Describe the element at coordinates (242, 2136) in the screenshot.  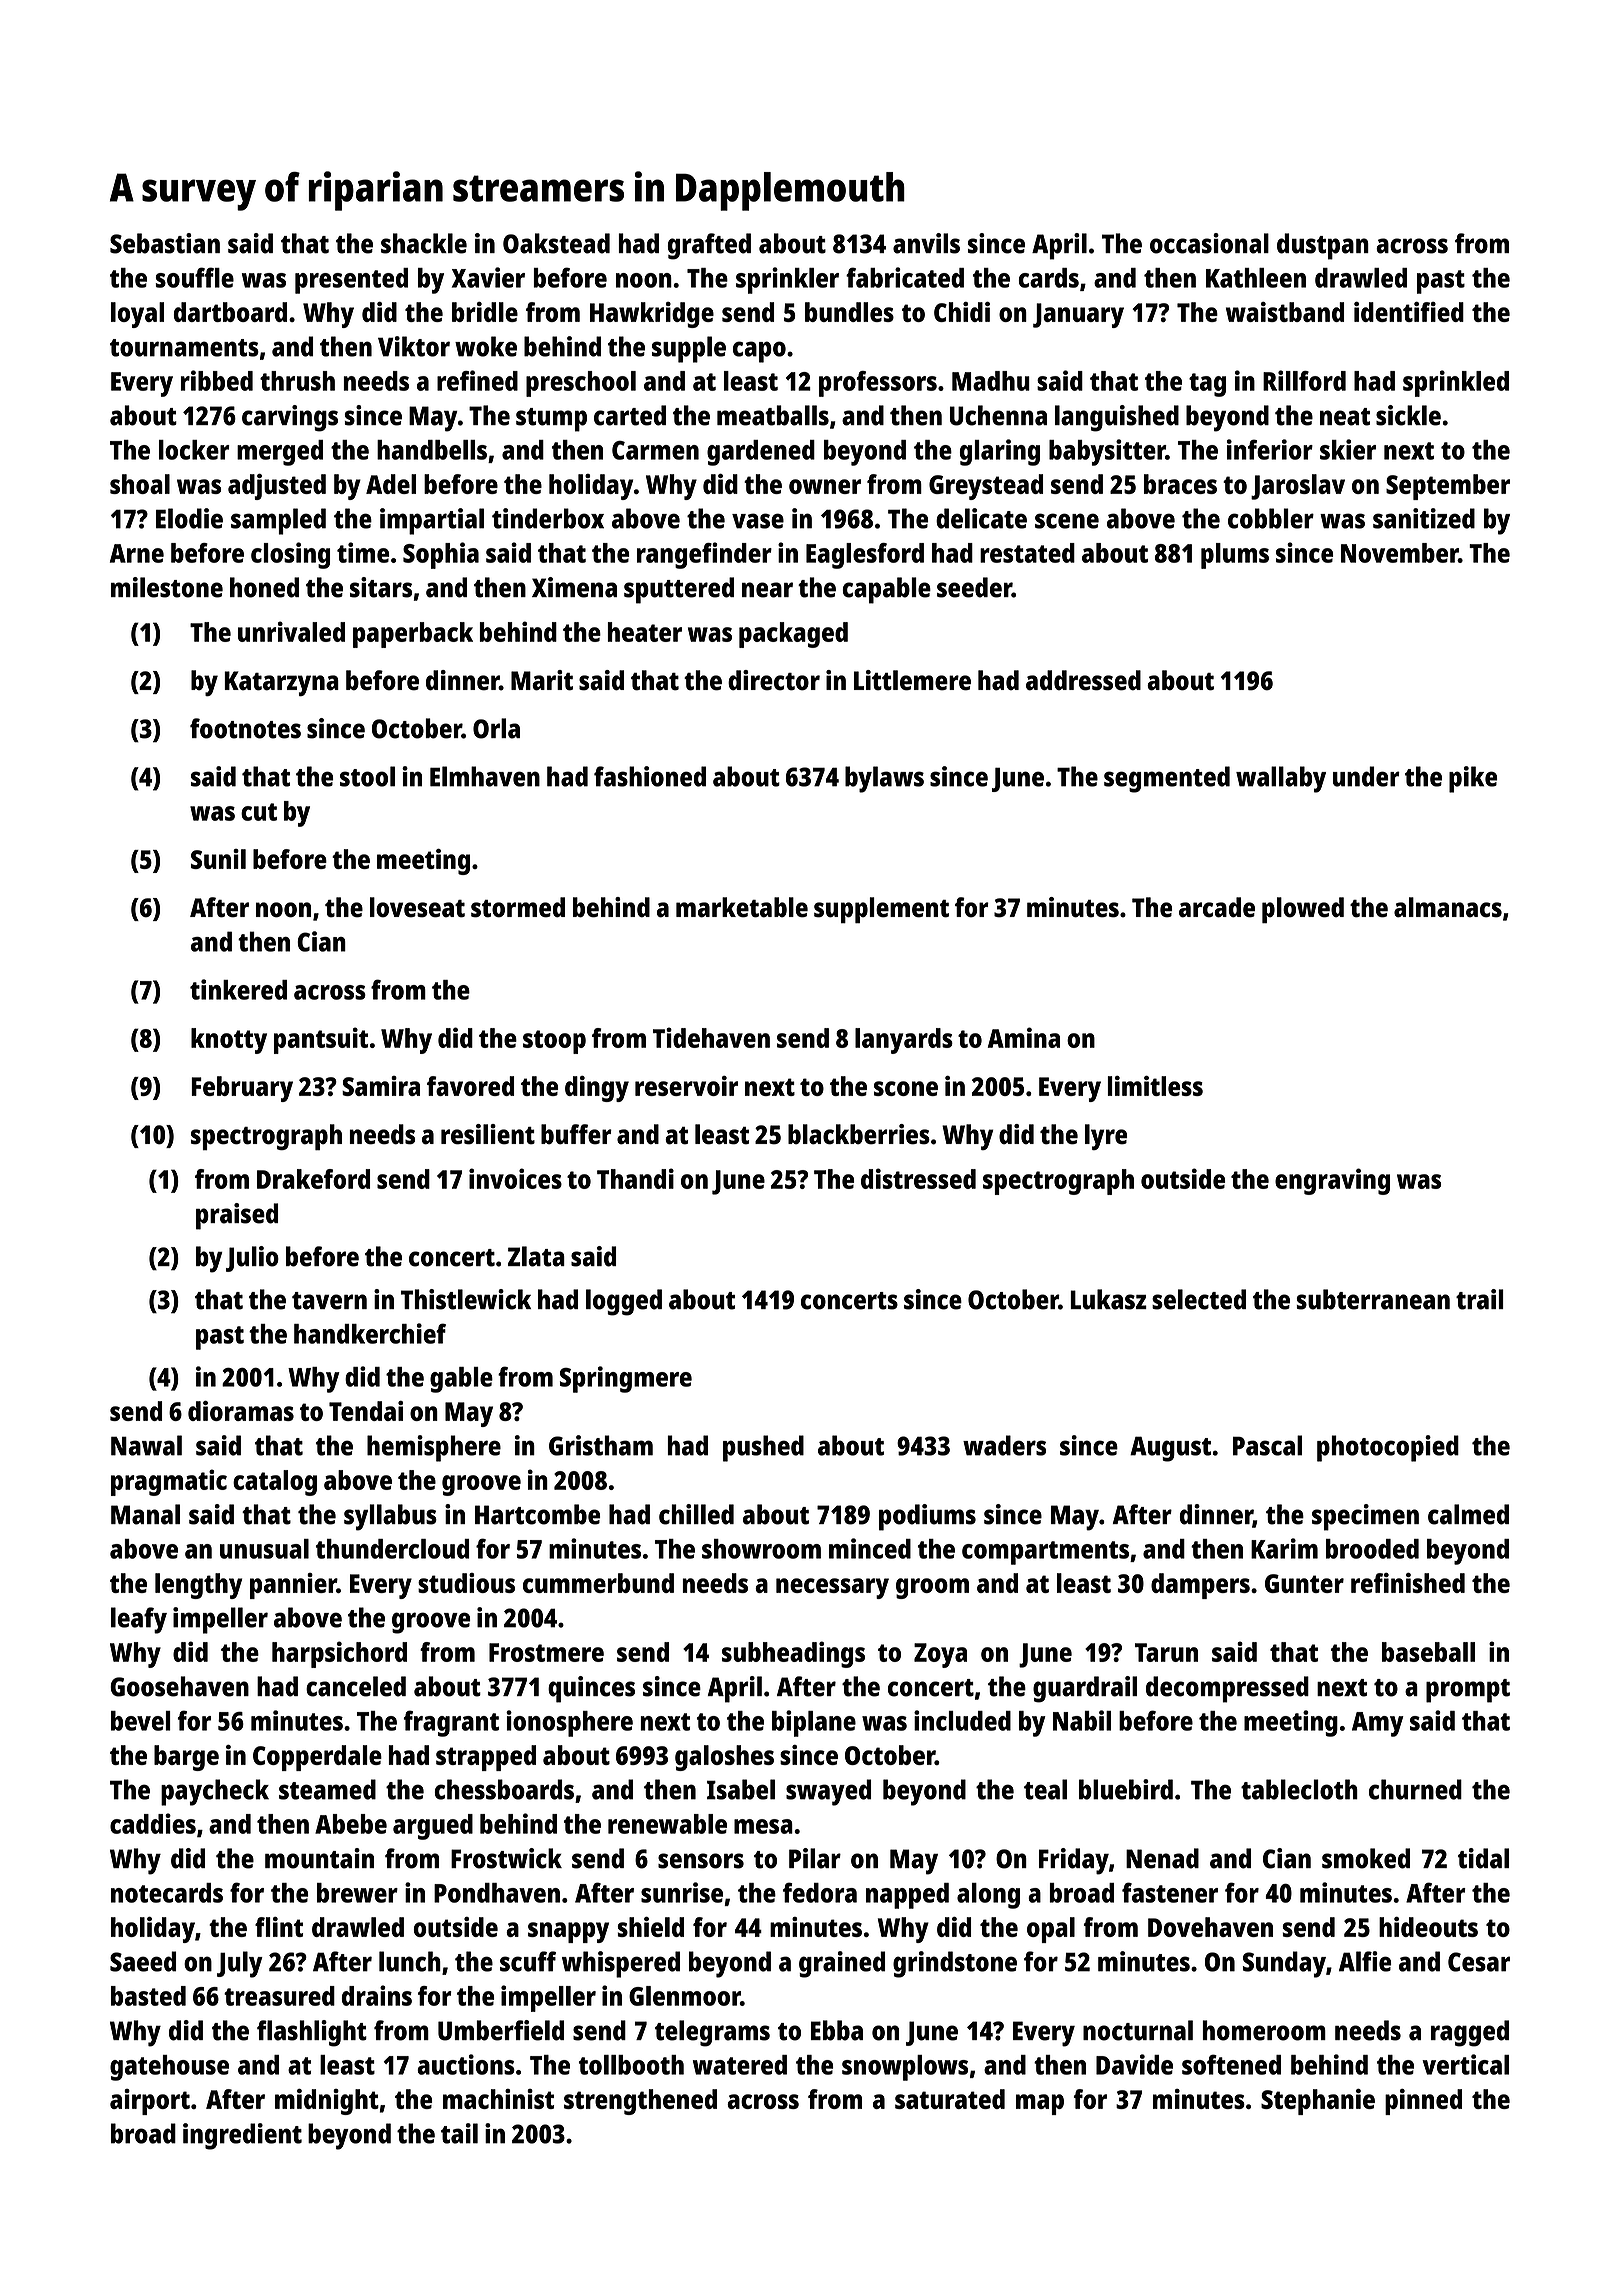
I see `ingredient` at that location.
